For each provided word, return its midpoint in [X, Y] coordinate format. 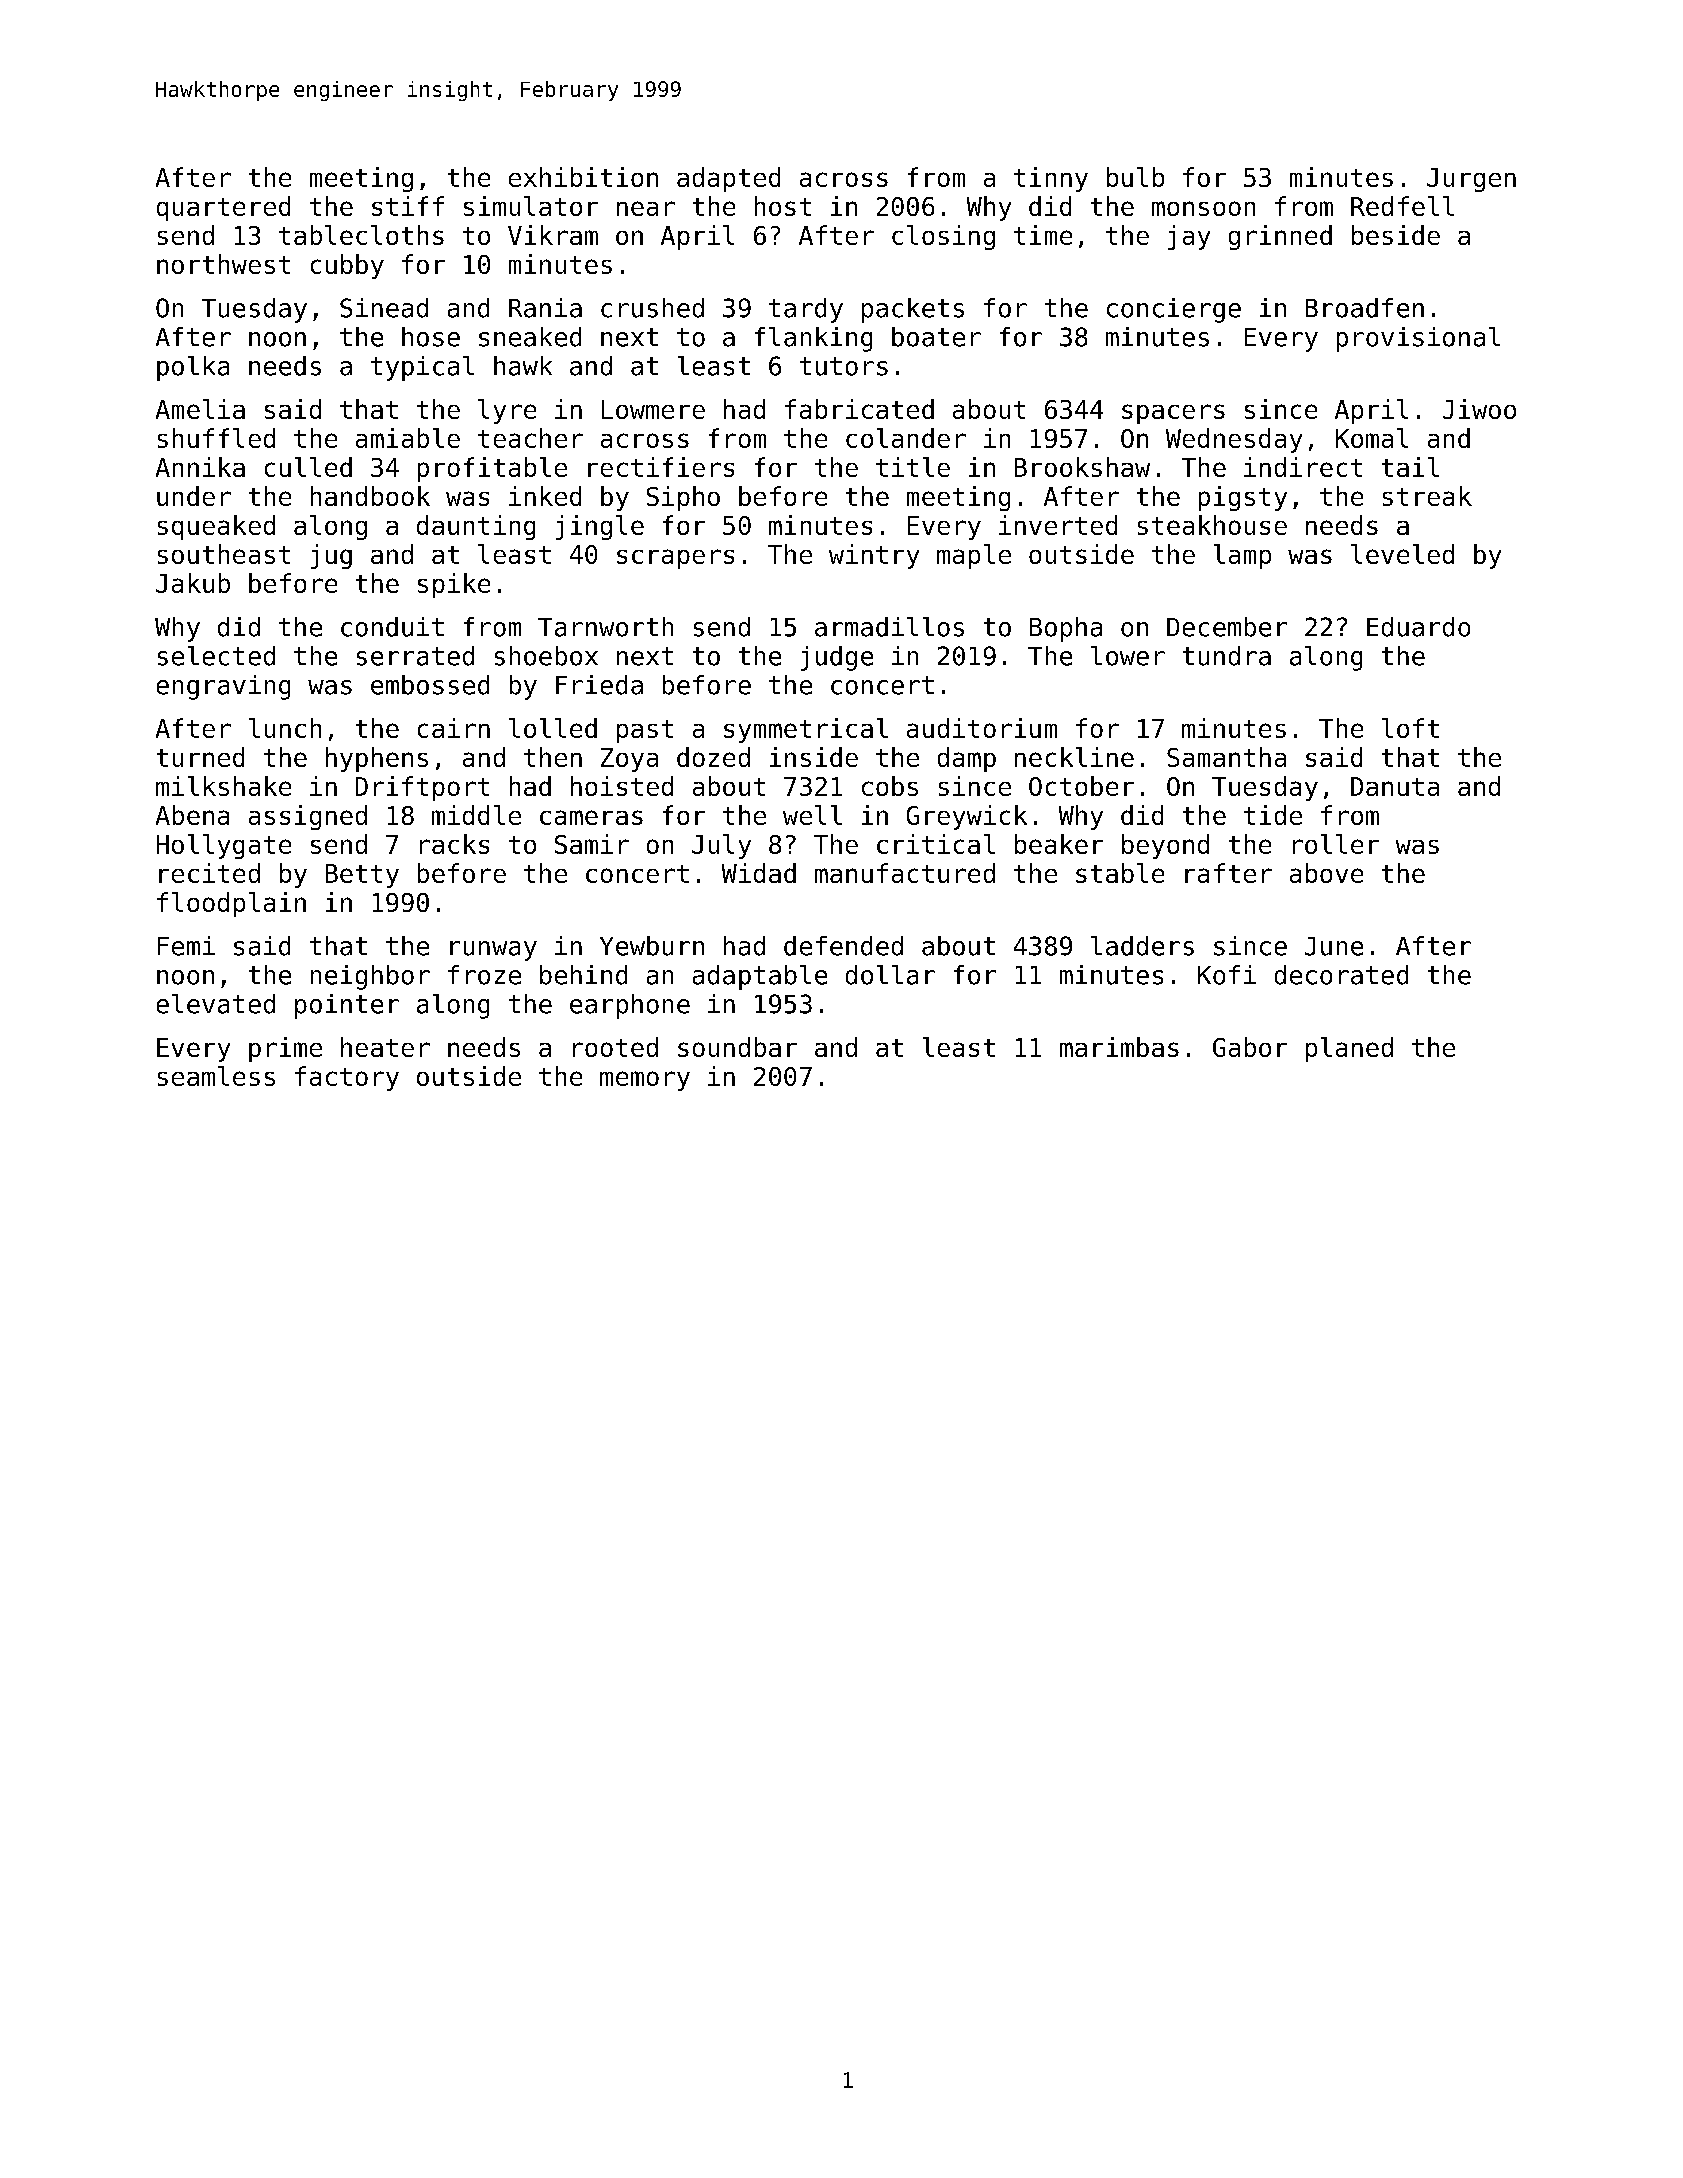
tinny [1051, 179]
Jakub [193, 583]
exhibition [583, 177]
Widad [759, 873]
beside [1396, 235]
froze [484, 975]
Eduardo [1418, 627]
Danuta [1395, 786]
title [913, 467]
